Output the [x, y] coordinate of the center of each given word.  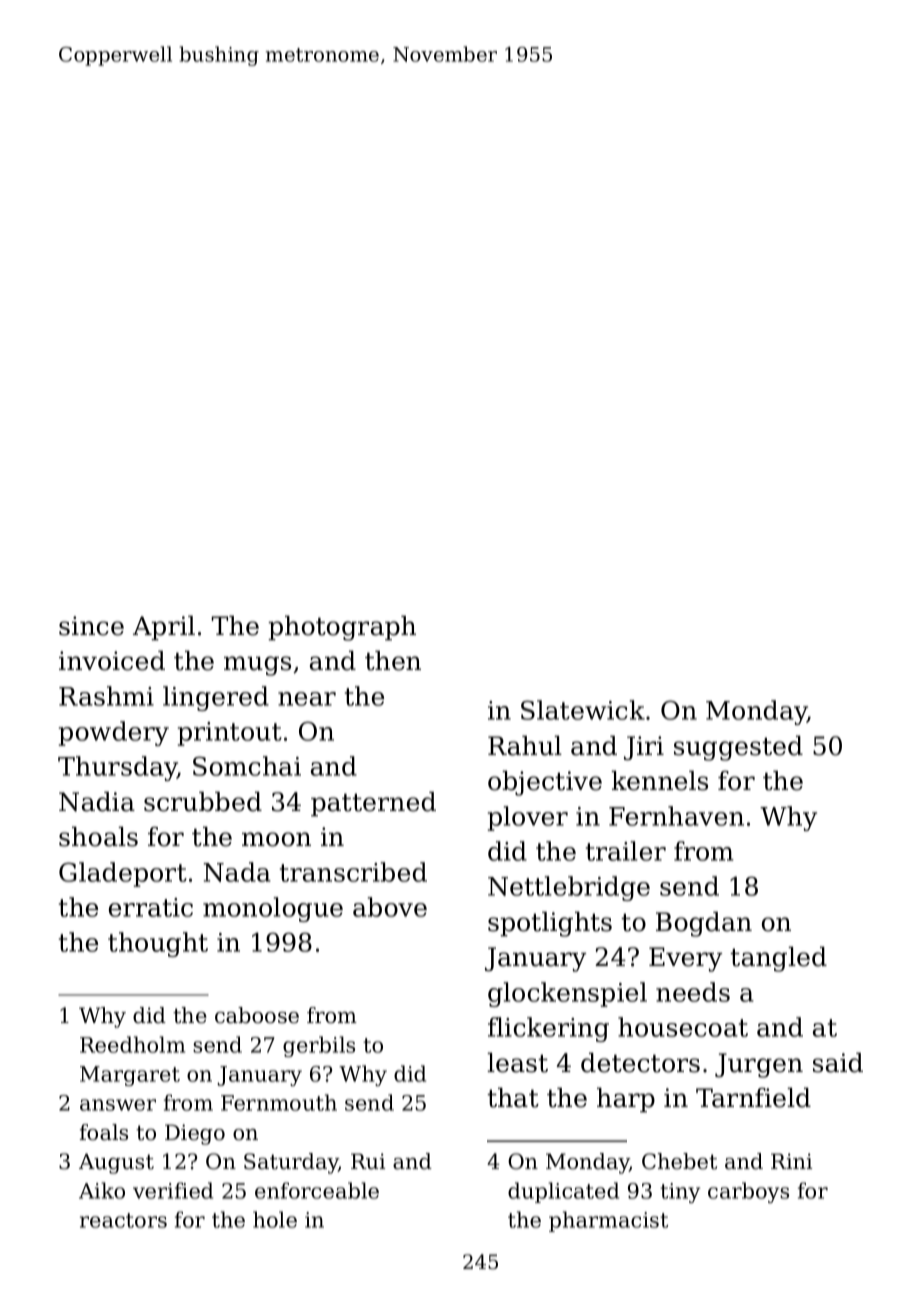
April [164, 628]
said [838, 1063]
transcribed [353, 872]
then [393, 661]
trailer [626, 851]
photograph [342, 628]
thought [158, 944]
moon [276, 839]
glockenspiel [567, 994]
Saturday [291, 1163]
